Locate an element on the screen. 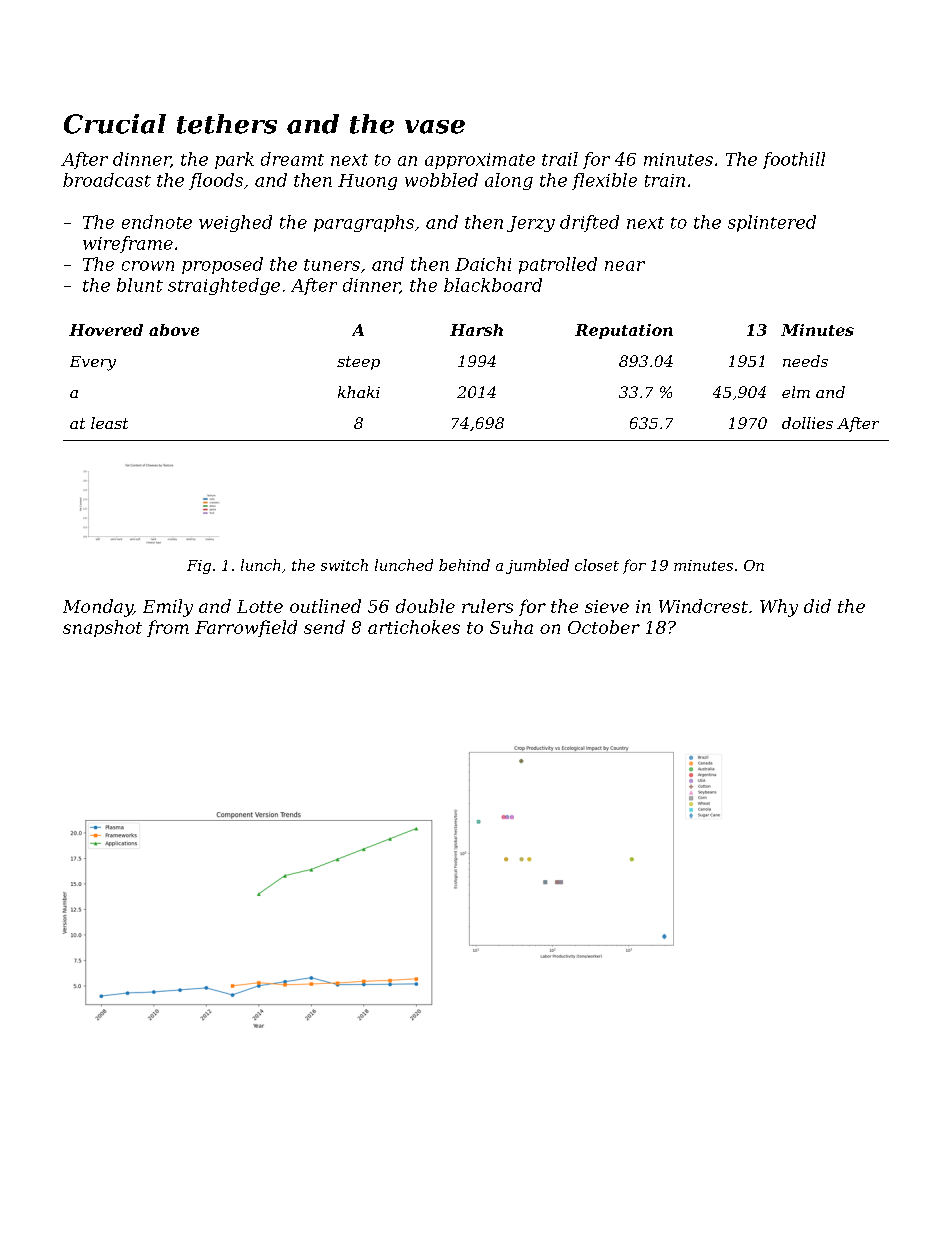  wireframe is located at coordinates (128, 244).
